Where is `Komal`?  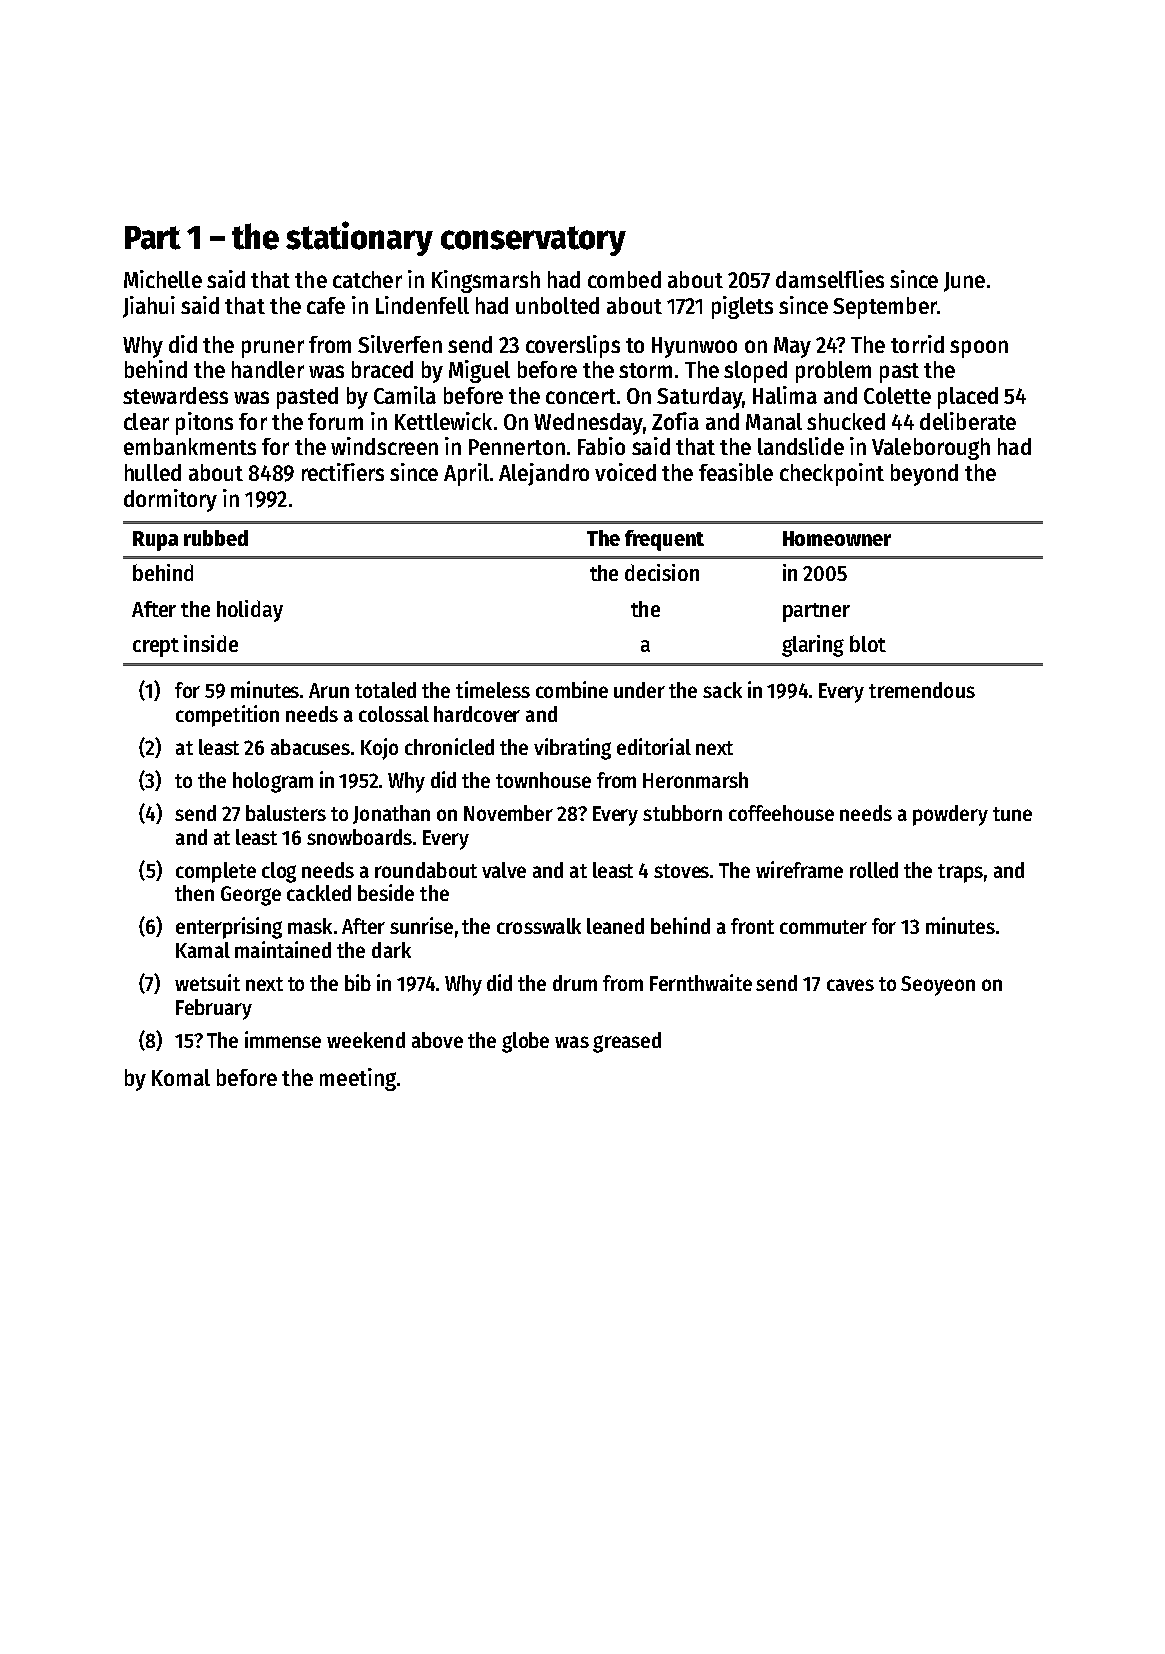
Komal is located at coordinates (181, 1077).
